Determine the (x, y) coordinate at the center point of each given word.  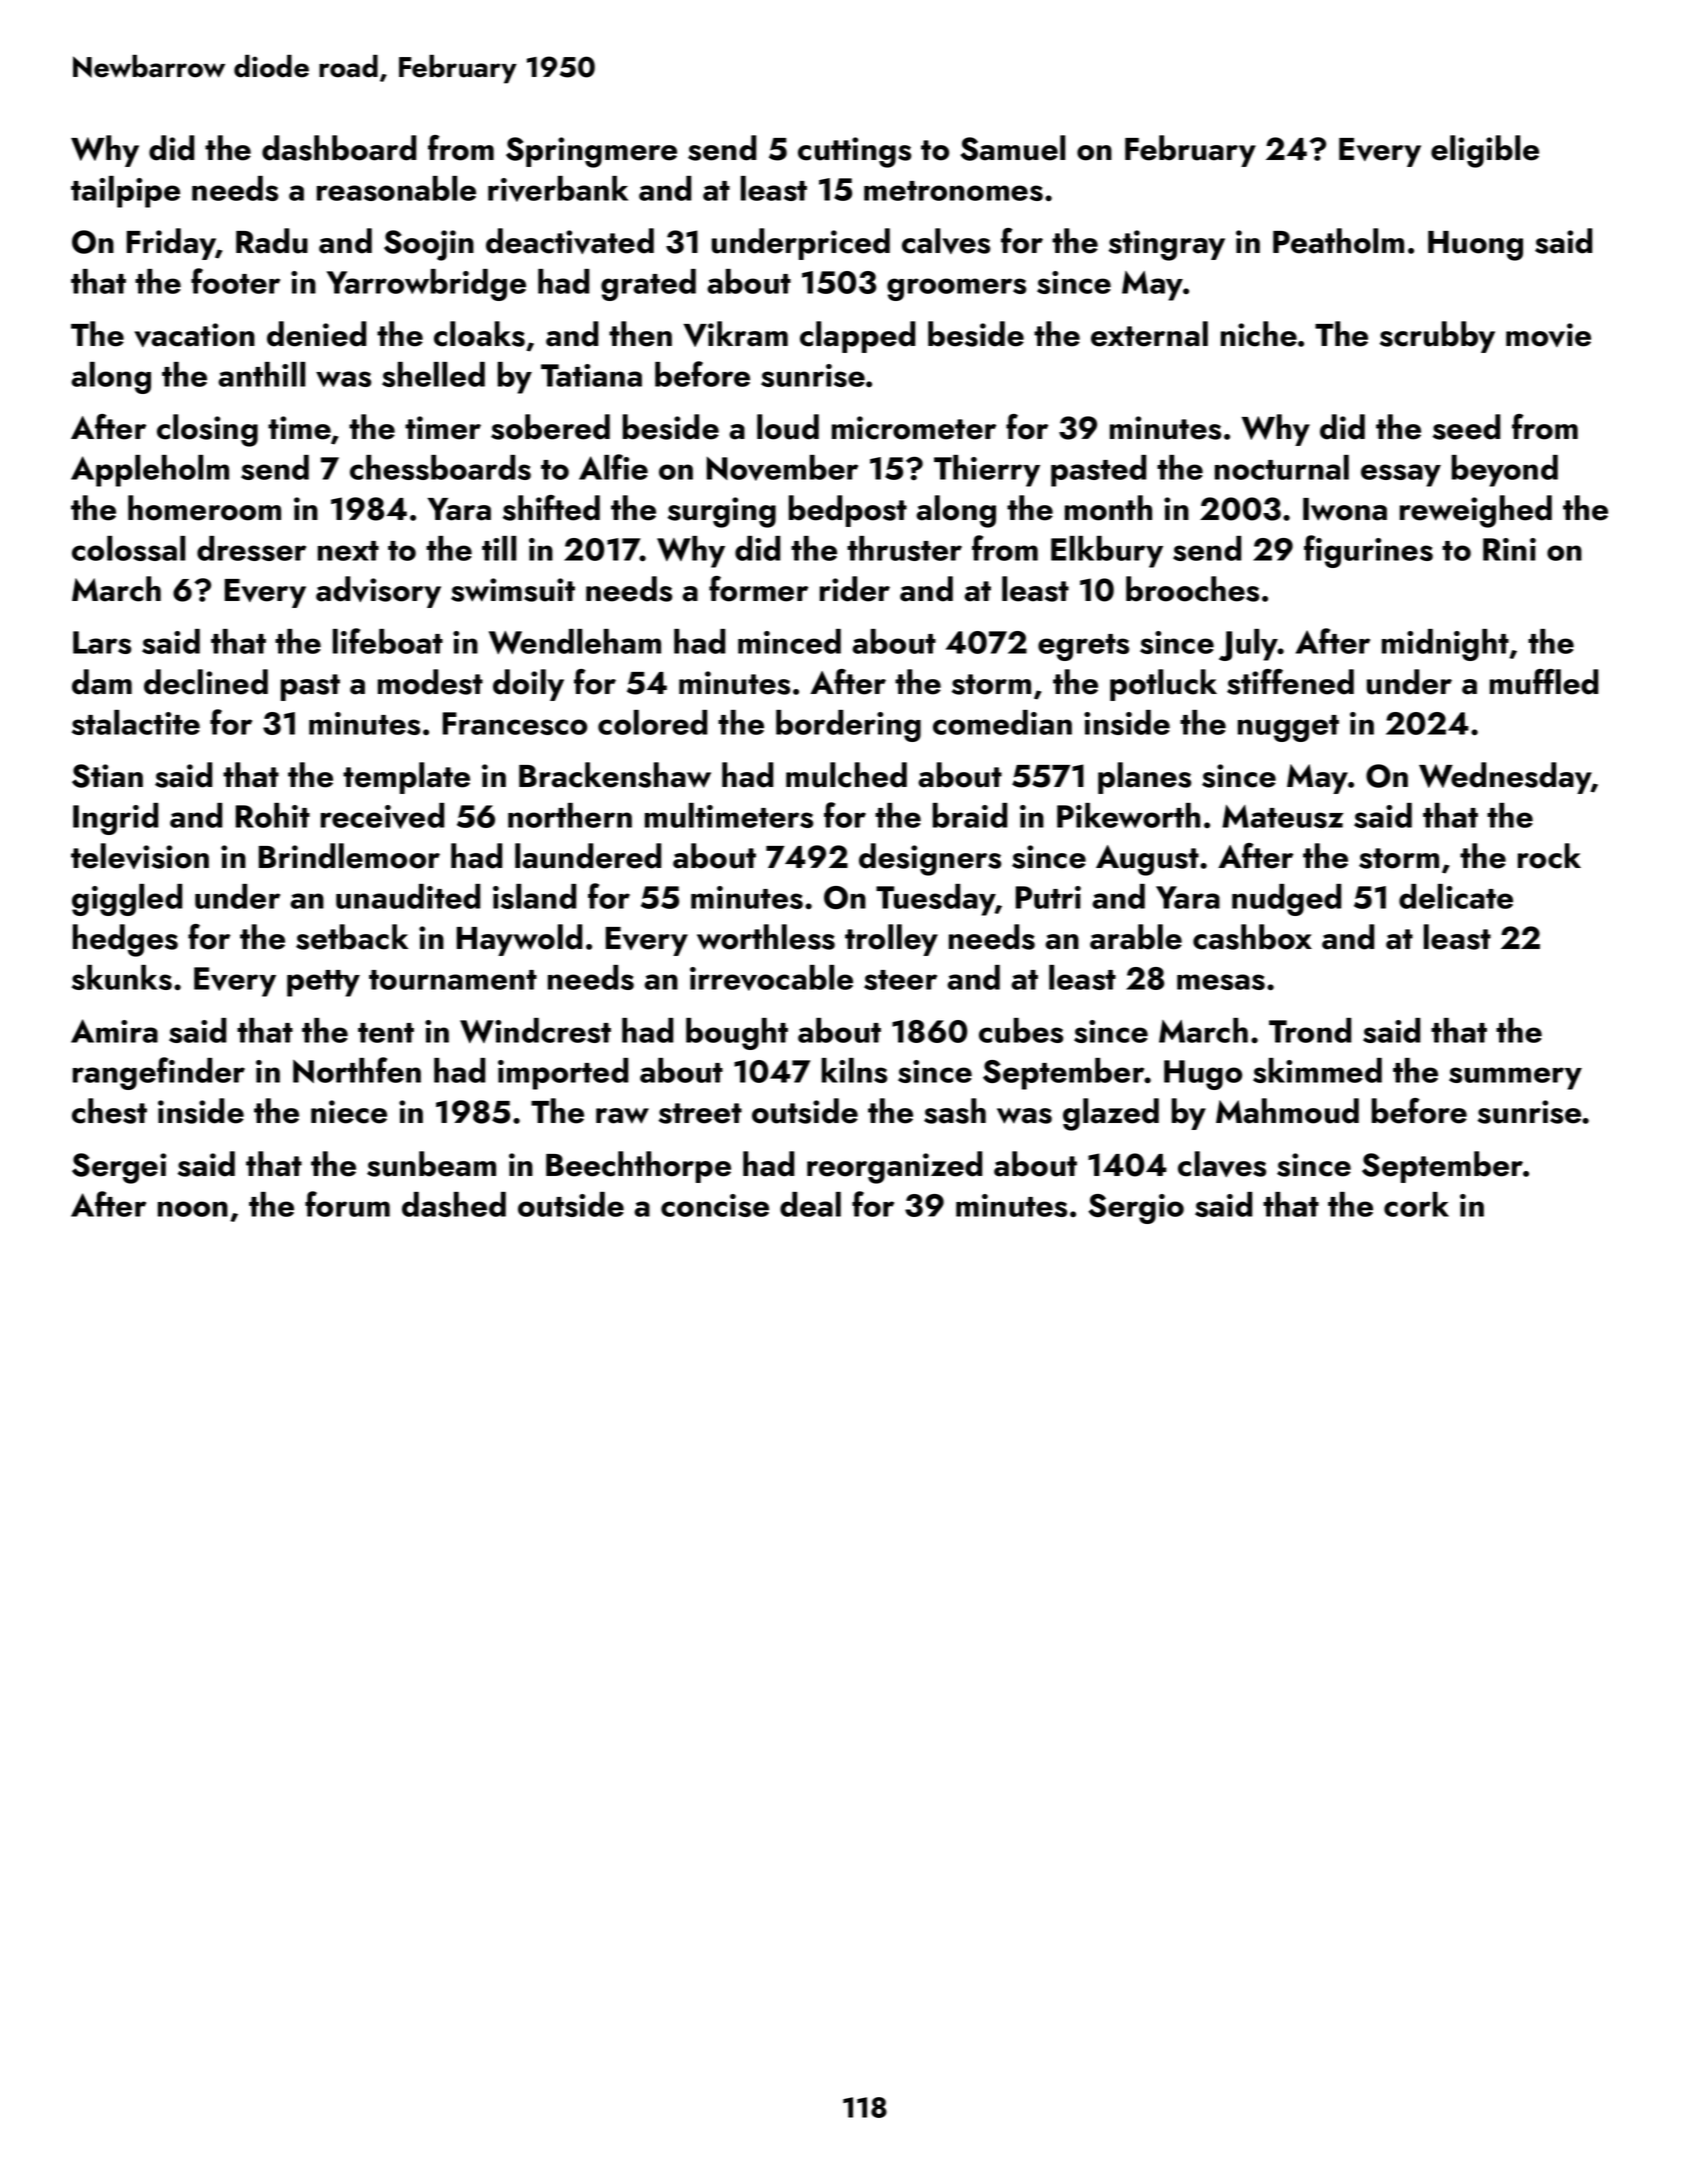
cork (1416, 1204)
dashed (454, 1204)
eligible (1485, 151)
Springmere (591, 152)
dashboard (339, 148)
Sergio (1136, 1209)
